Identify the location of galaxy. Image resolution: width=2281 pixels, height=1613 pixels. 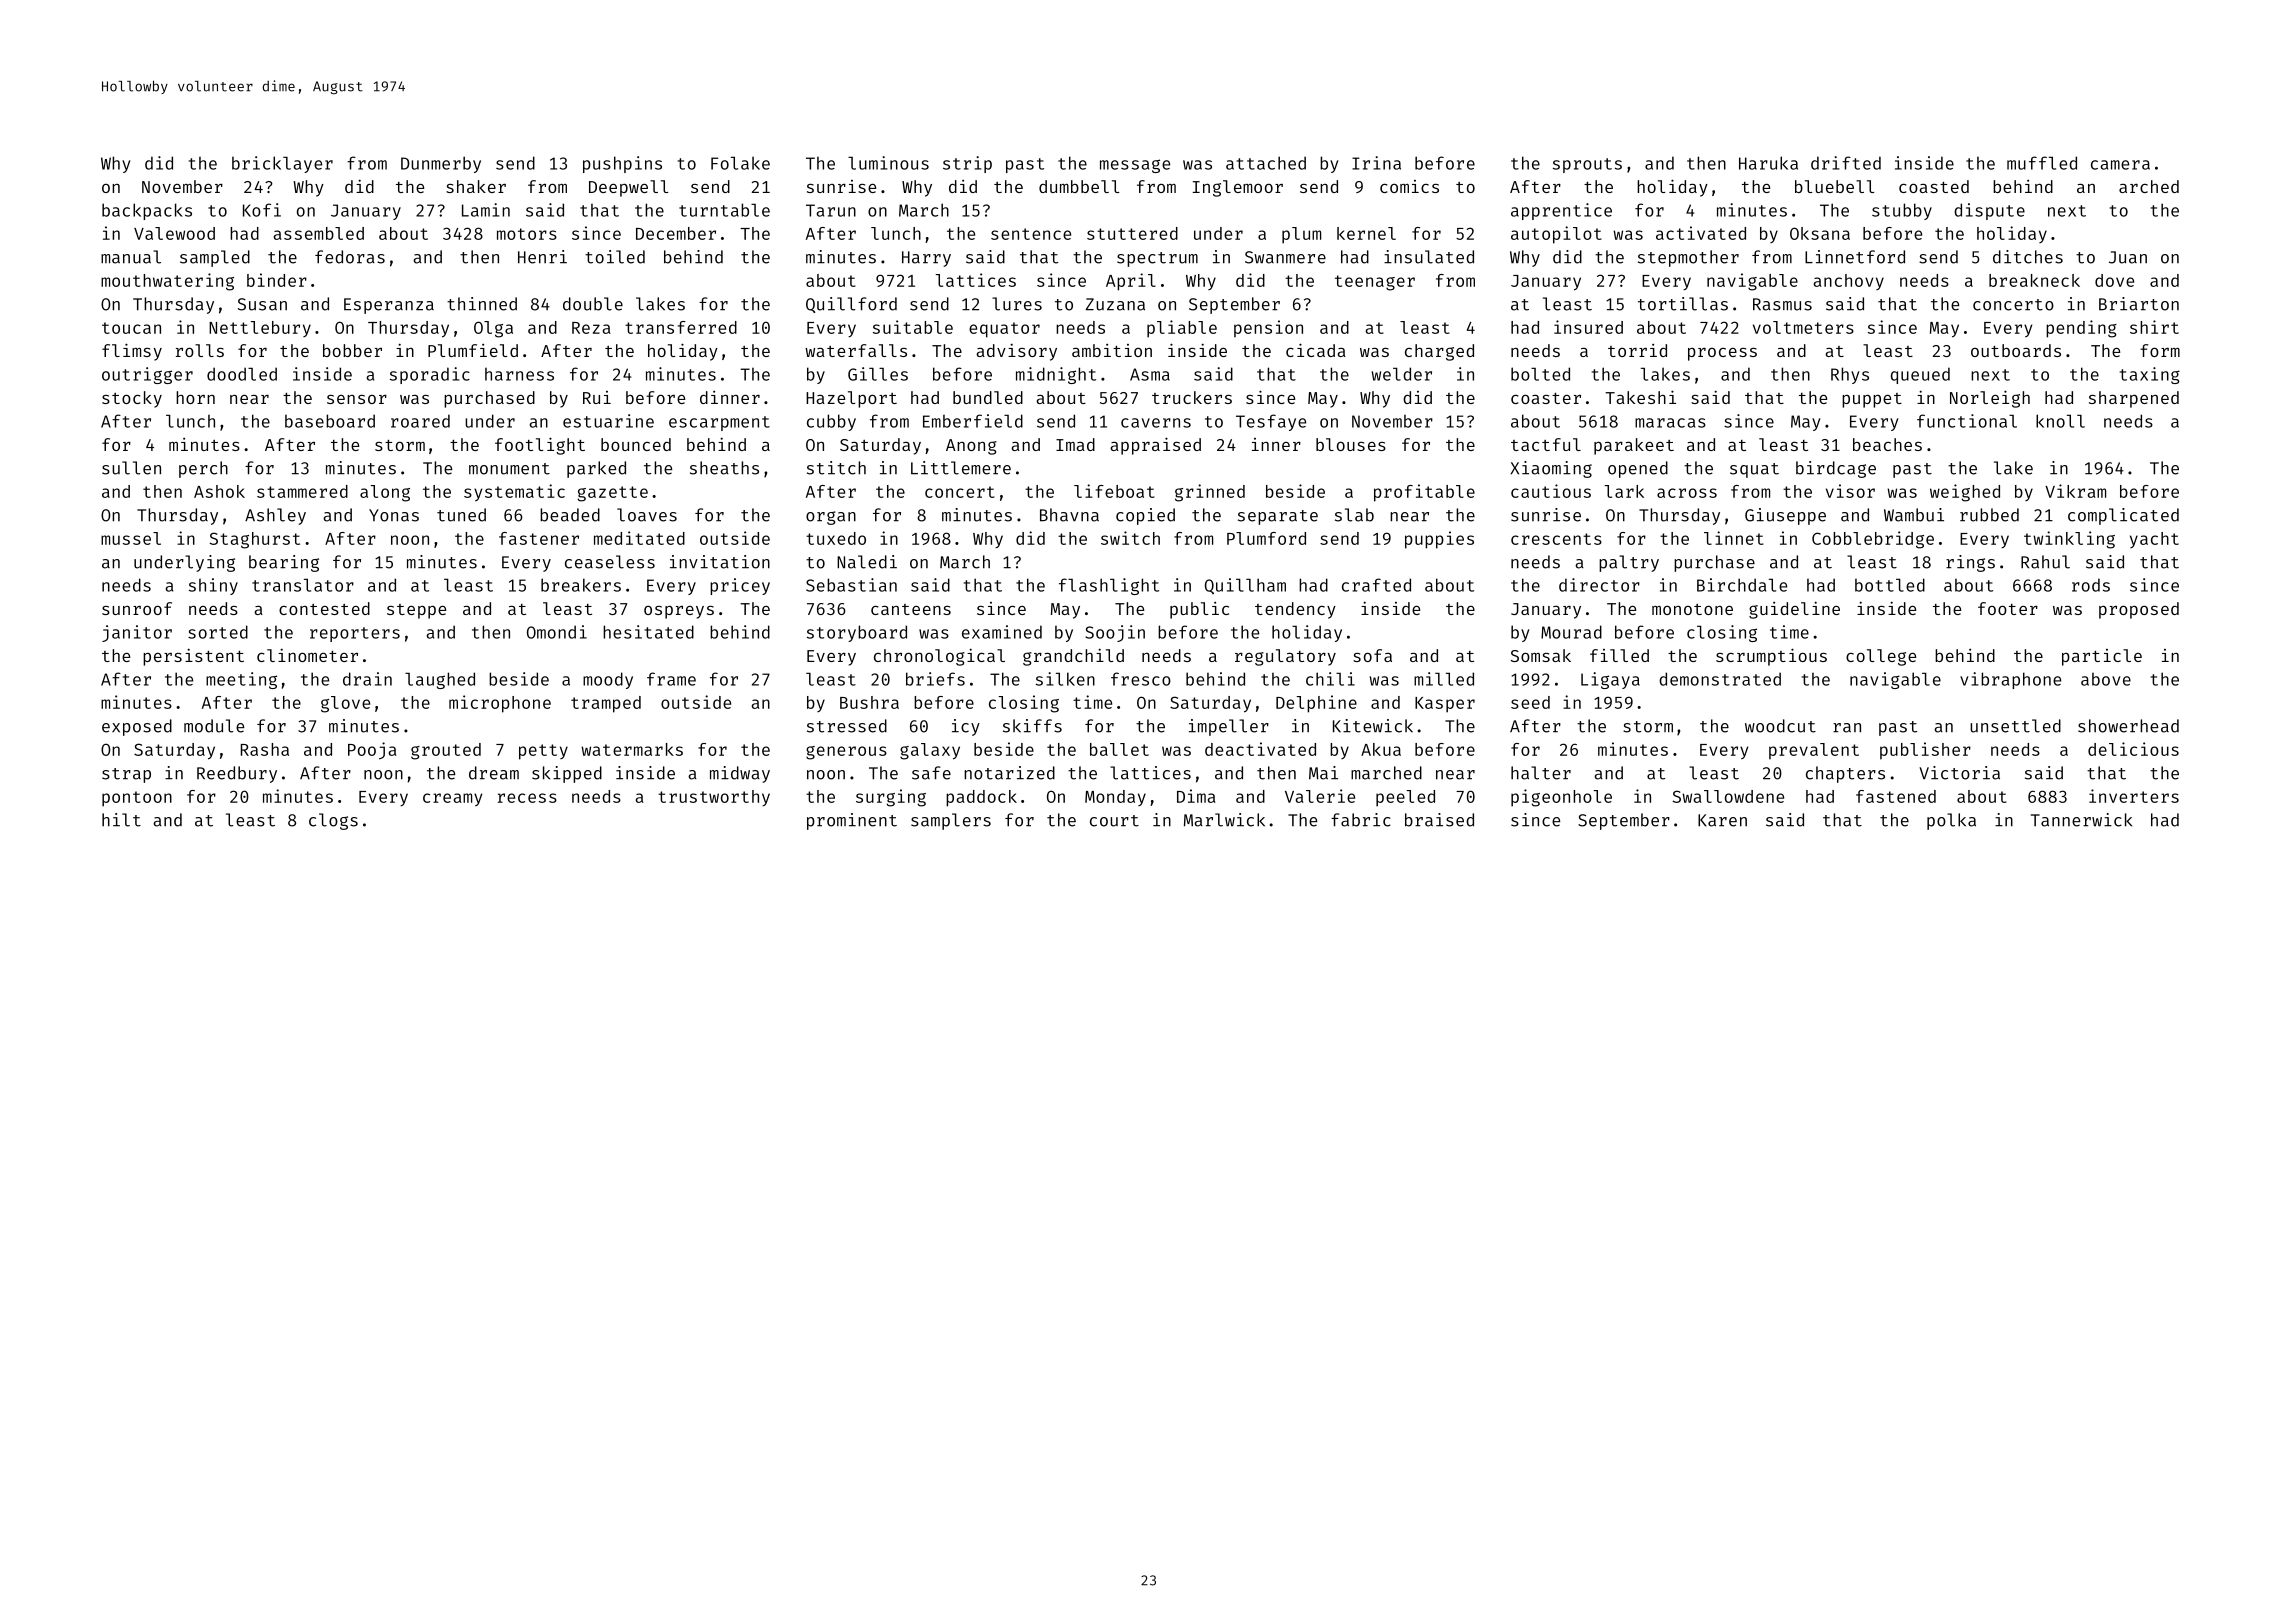
(930, 751).
